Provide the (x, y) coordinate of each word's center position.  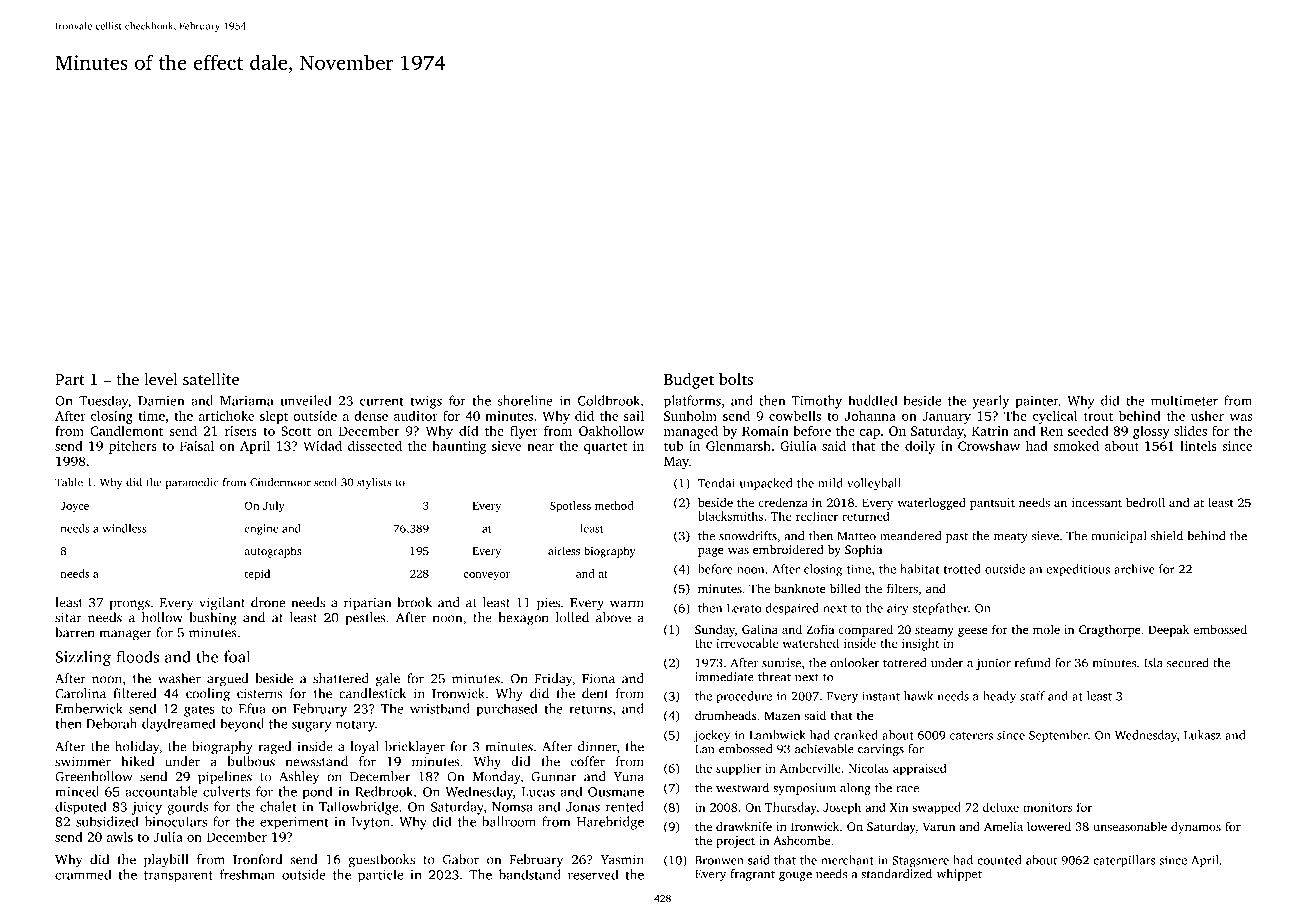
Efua (252, 708)
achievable (824, 749)
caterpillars (1124, 861)
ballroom (509, 821)
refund (1032, 663)
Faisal (197, 445)
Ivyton (371, 823)
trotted (962, 569)
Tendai (716, 483)
